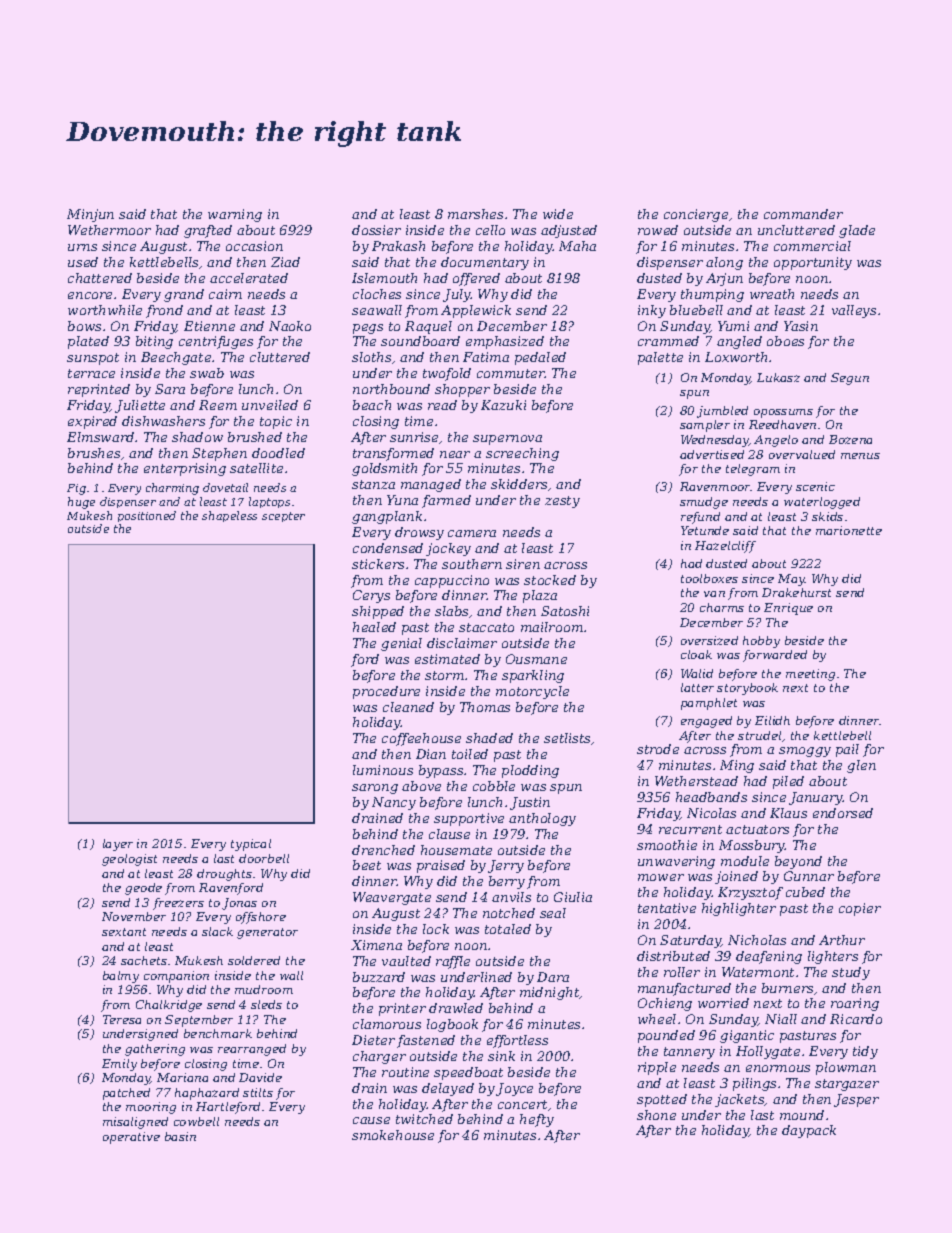 The height and width of the screenshot is (1233, 952). What do you see at coordinates (558, 214) in the screenshot?
I see `wide` at bounding box center [558, 214].
